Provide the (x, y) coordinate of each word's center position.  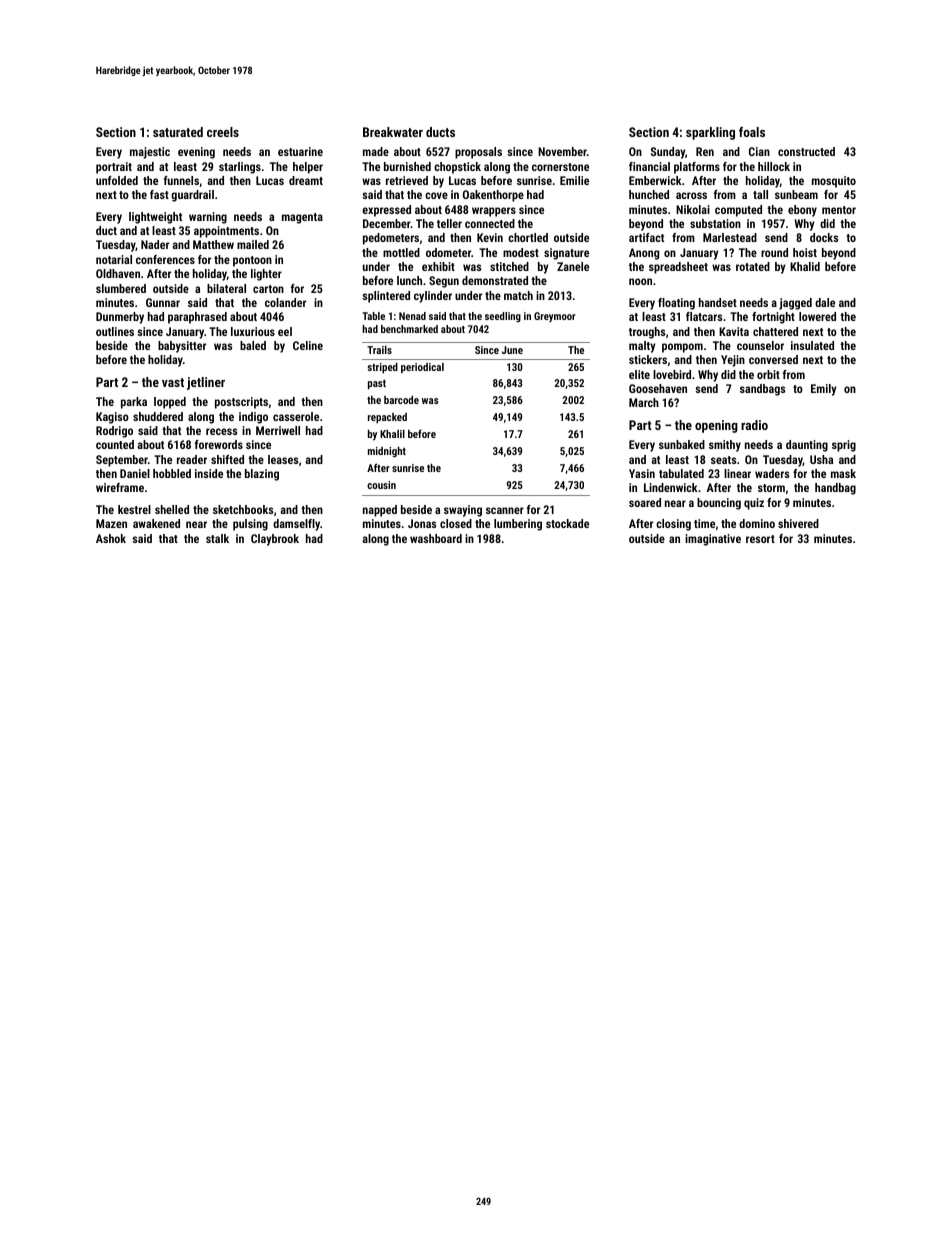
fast (159, 194)
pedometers (391, 239)
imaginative (713, 540)
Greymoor (555, 317)
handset (718, 302)
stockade (567, 523)
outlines (115, 331)
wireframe (120, 487)
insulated (812, 345)
